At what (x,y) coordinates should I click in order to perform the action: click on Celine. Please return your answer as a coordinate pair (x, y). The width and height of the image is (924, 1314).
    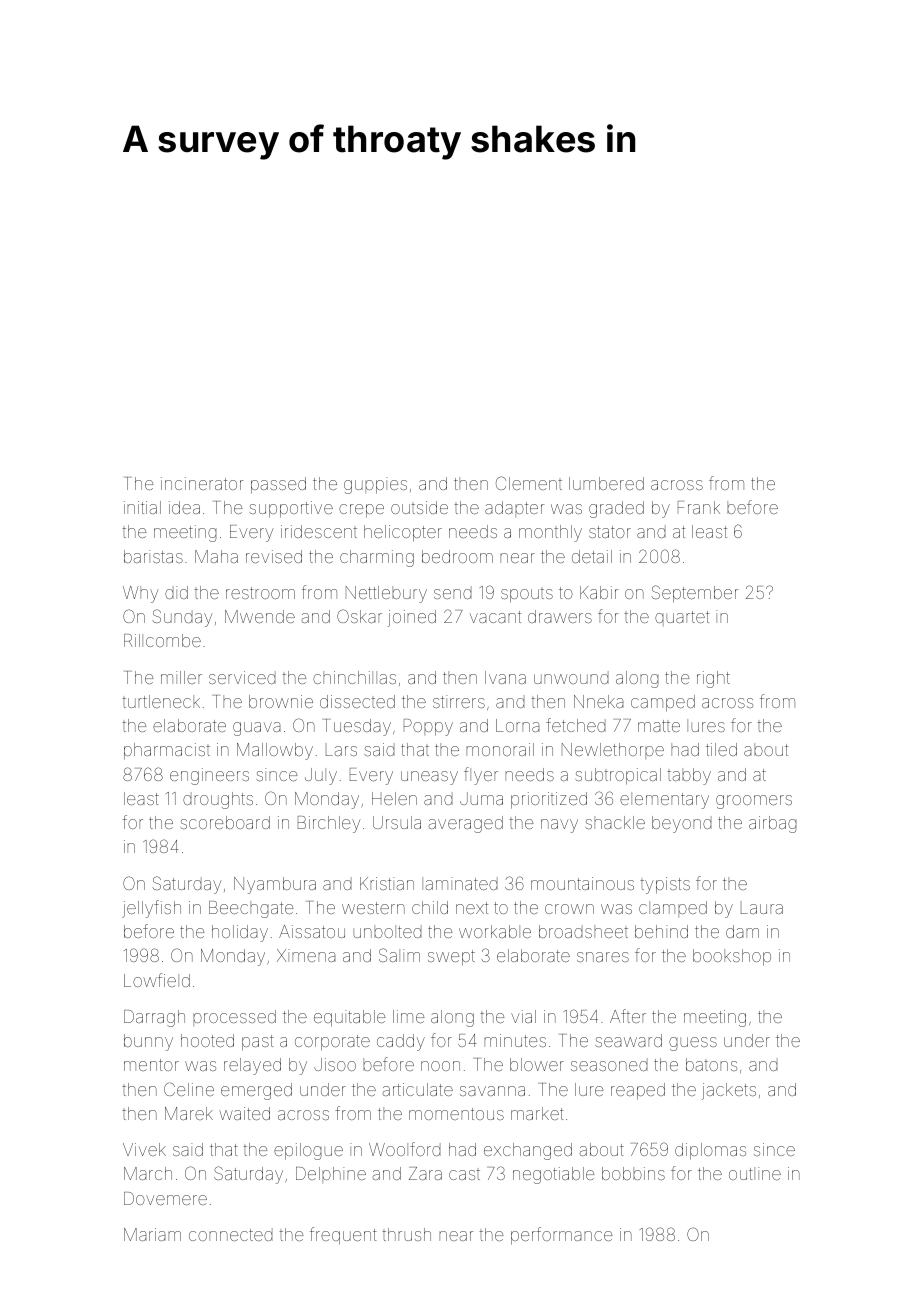
    Looking at the image, I should click on (189, 1089).
